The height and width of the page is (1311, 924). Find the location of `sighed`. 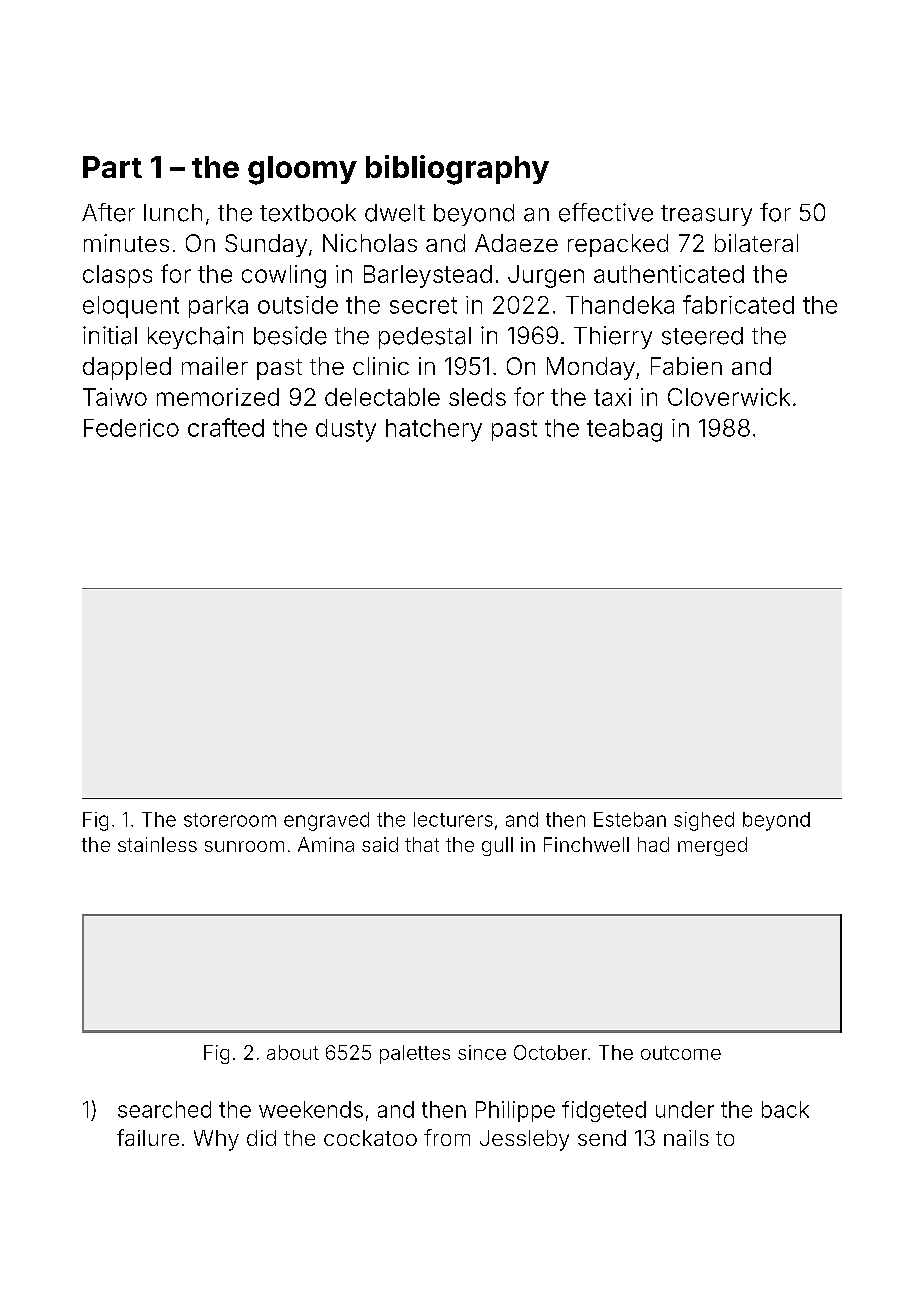

sighed is located at coordinates (704, 821).
